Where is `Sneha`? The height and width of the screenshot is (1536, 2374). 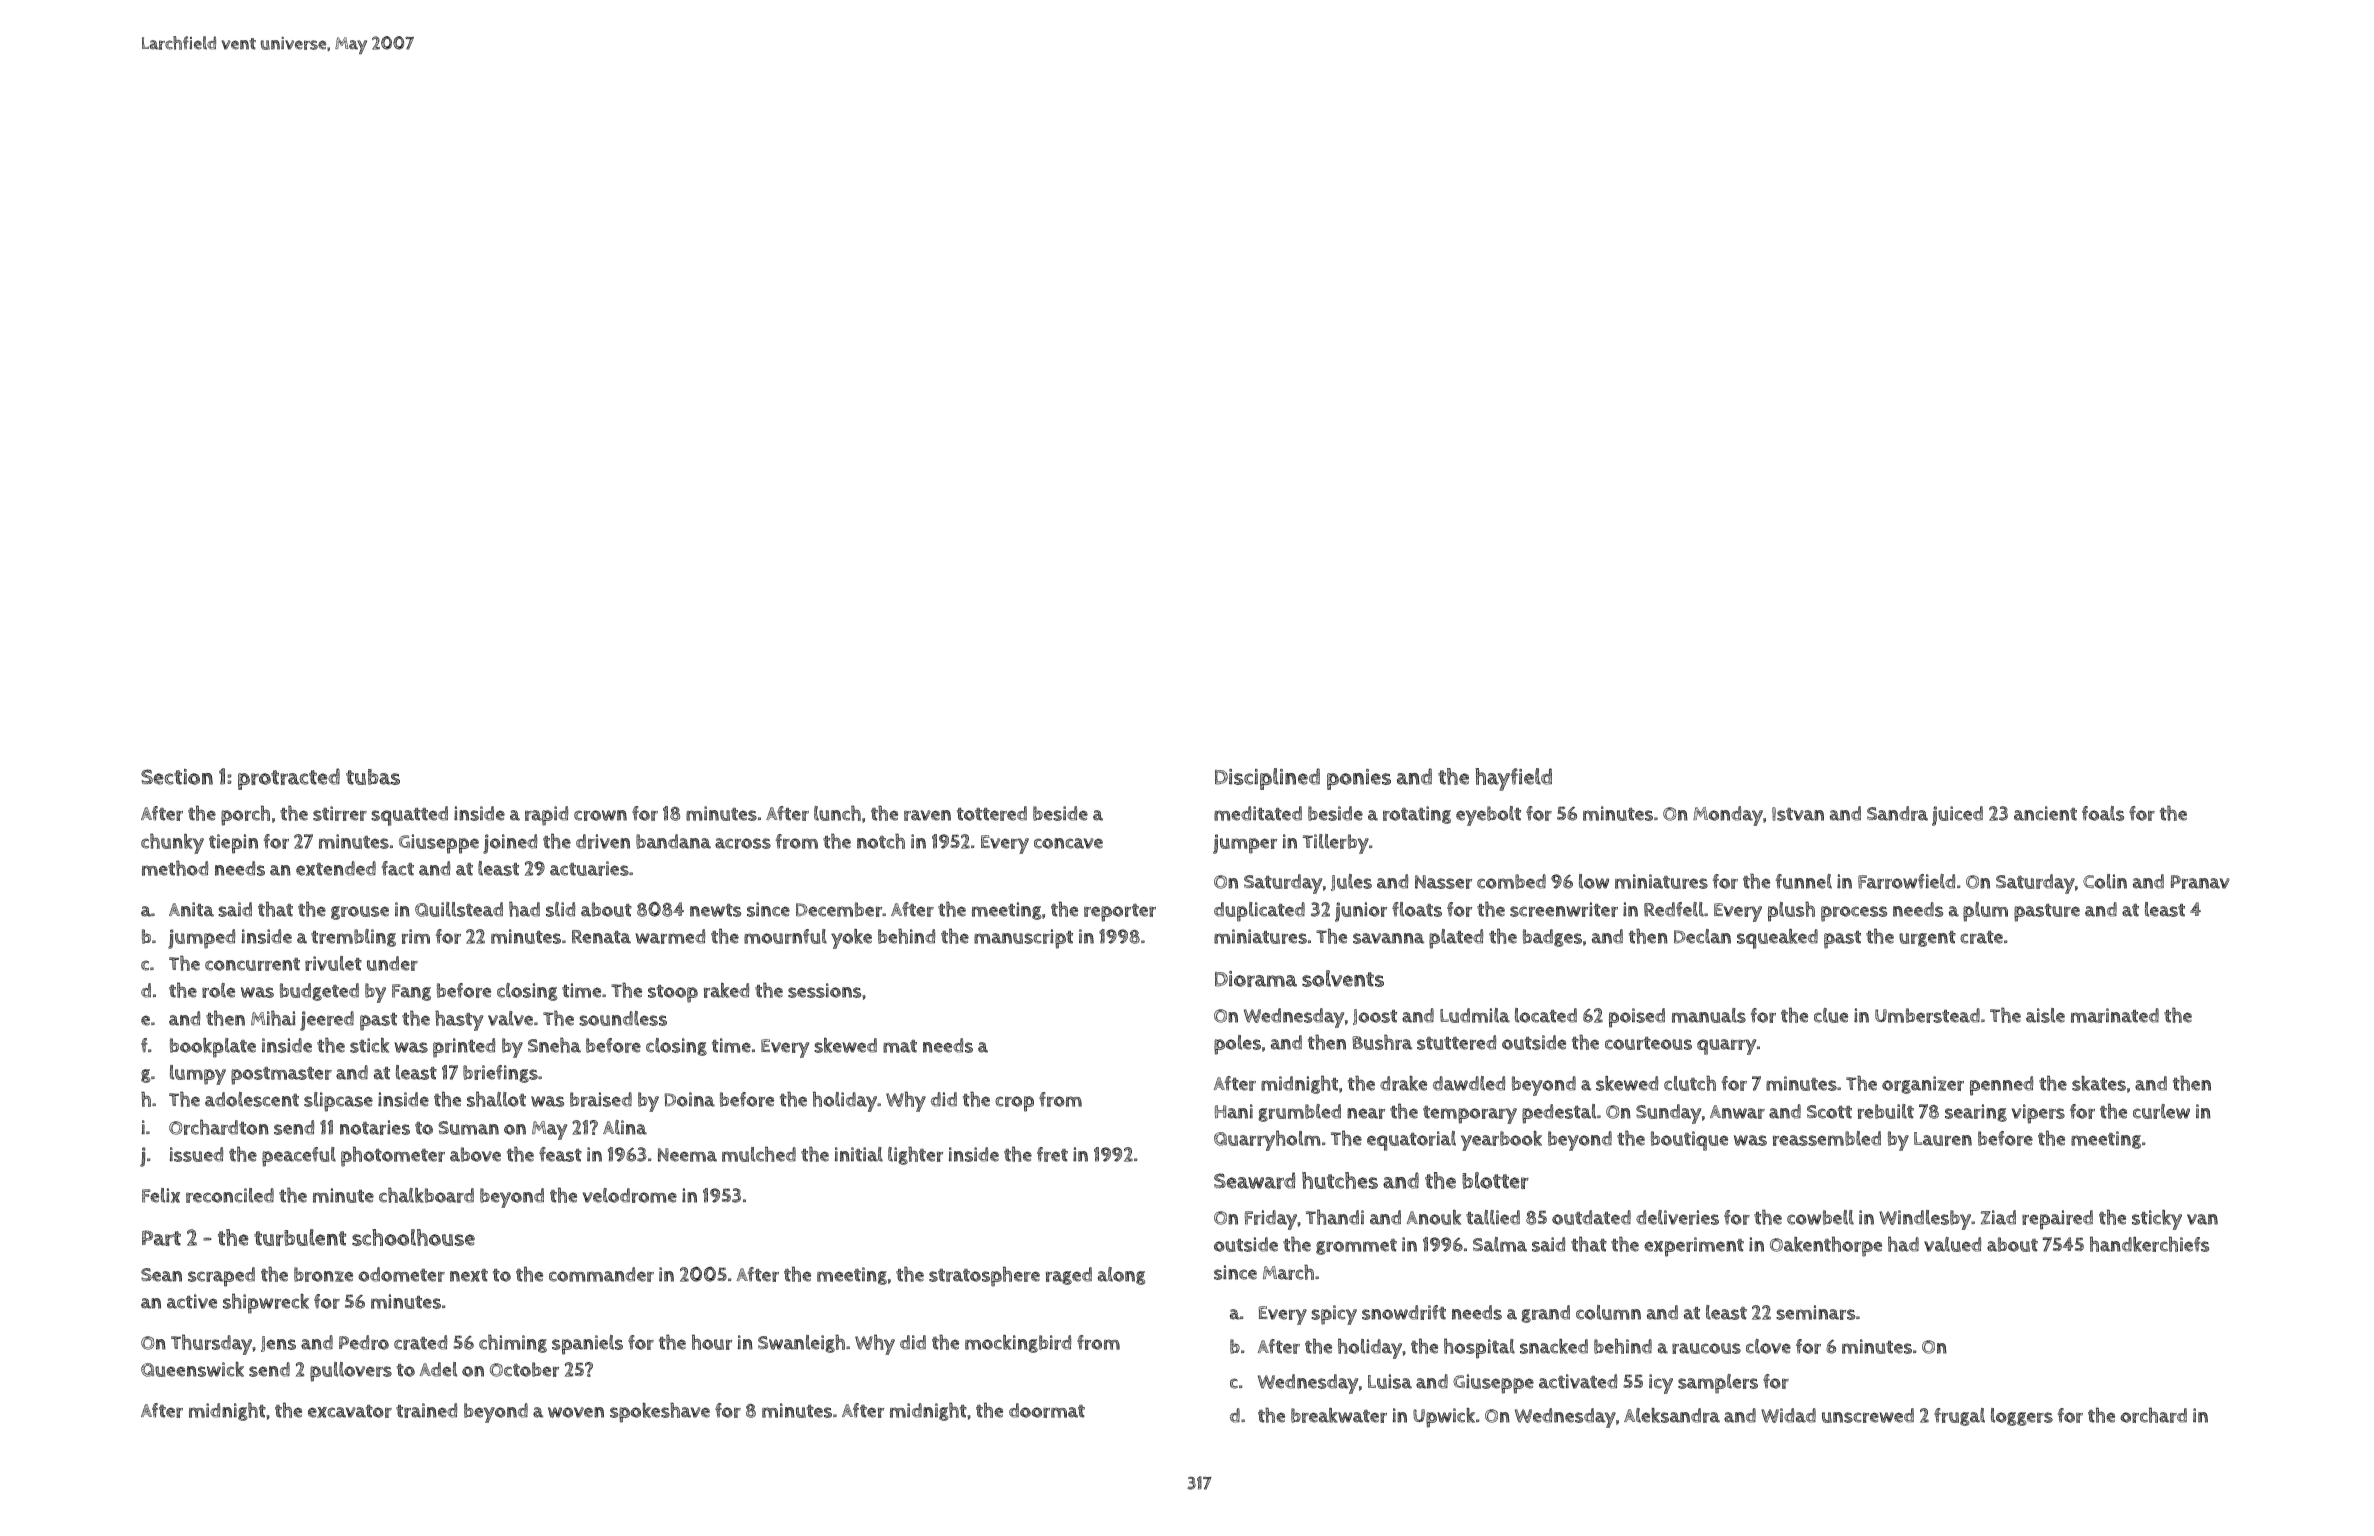
Sneha is located at coordinates (554, 1045).
